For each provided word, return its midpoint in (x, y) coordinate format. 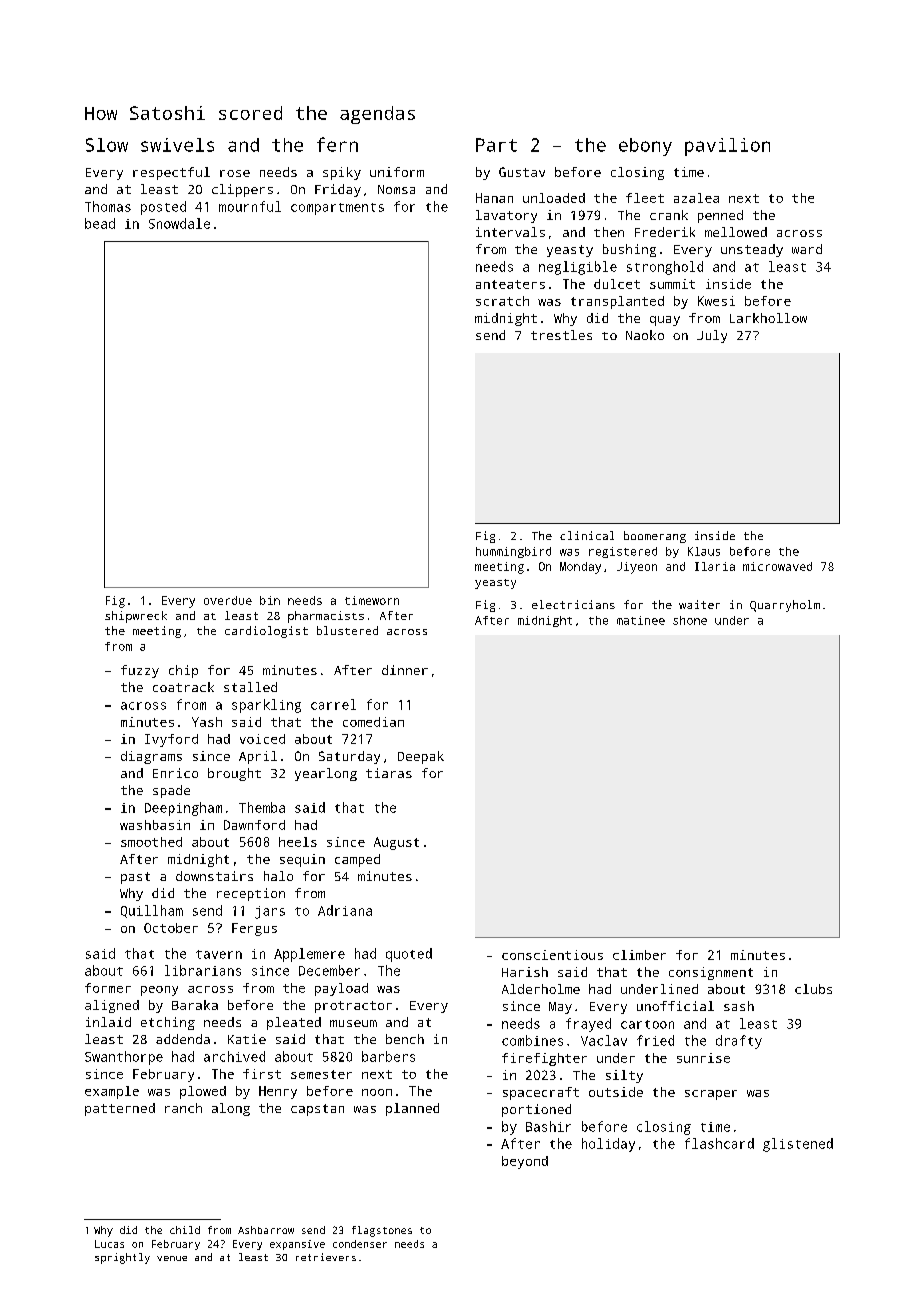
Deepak (421, 757)
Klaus (704, 551)
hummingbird (513, 552)
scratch (502, 301)
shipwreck (136, 617)
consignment (711, 973)
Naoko (645, 335)
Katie (247, 1039)
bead (100, 223)
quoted (409, 955)
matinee (641, 620)
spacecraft (541, 1093)
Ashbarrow (266, 1230)
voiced (262, 739)
